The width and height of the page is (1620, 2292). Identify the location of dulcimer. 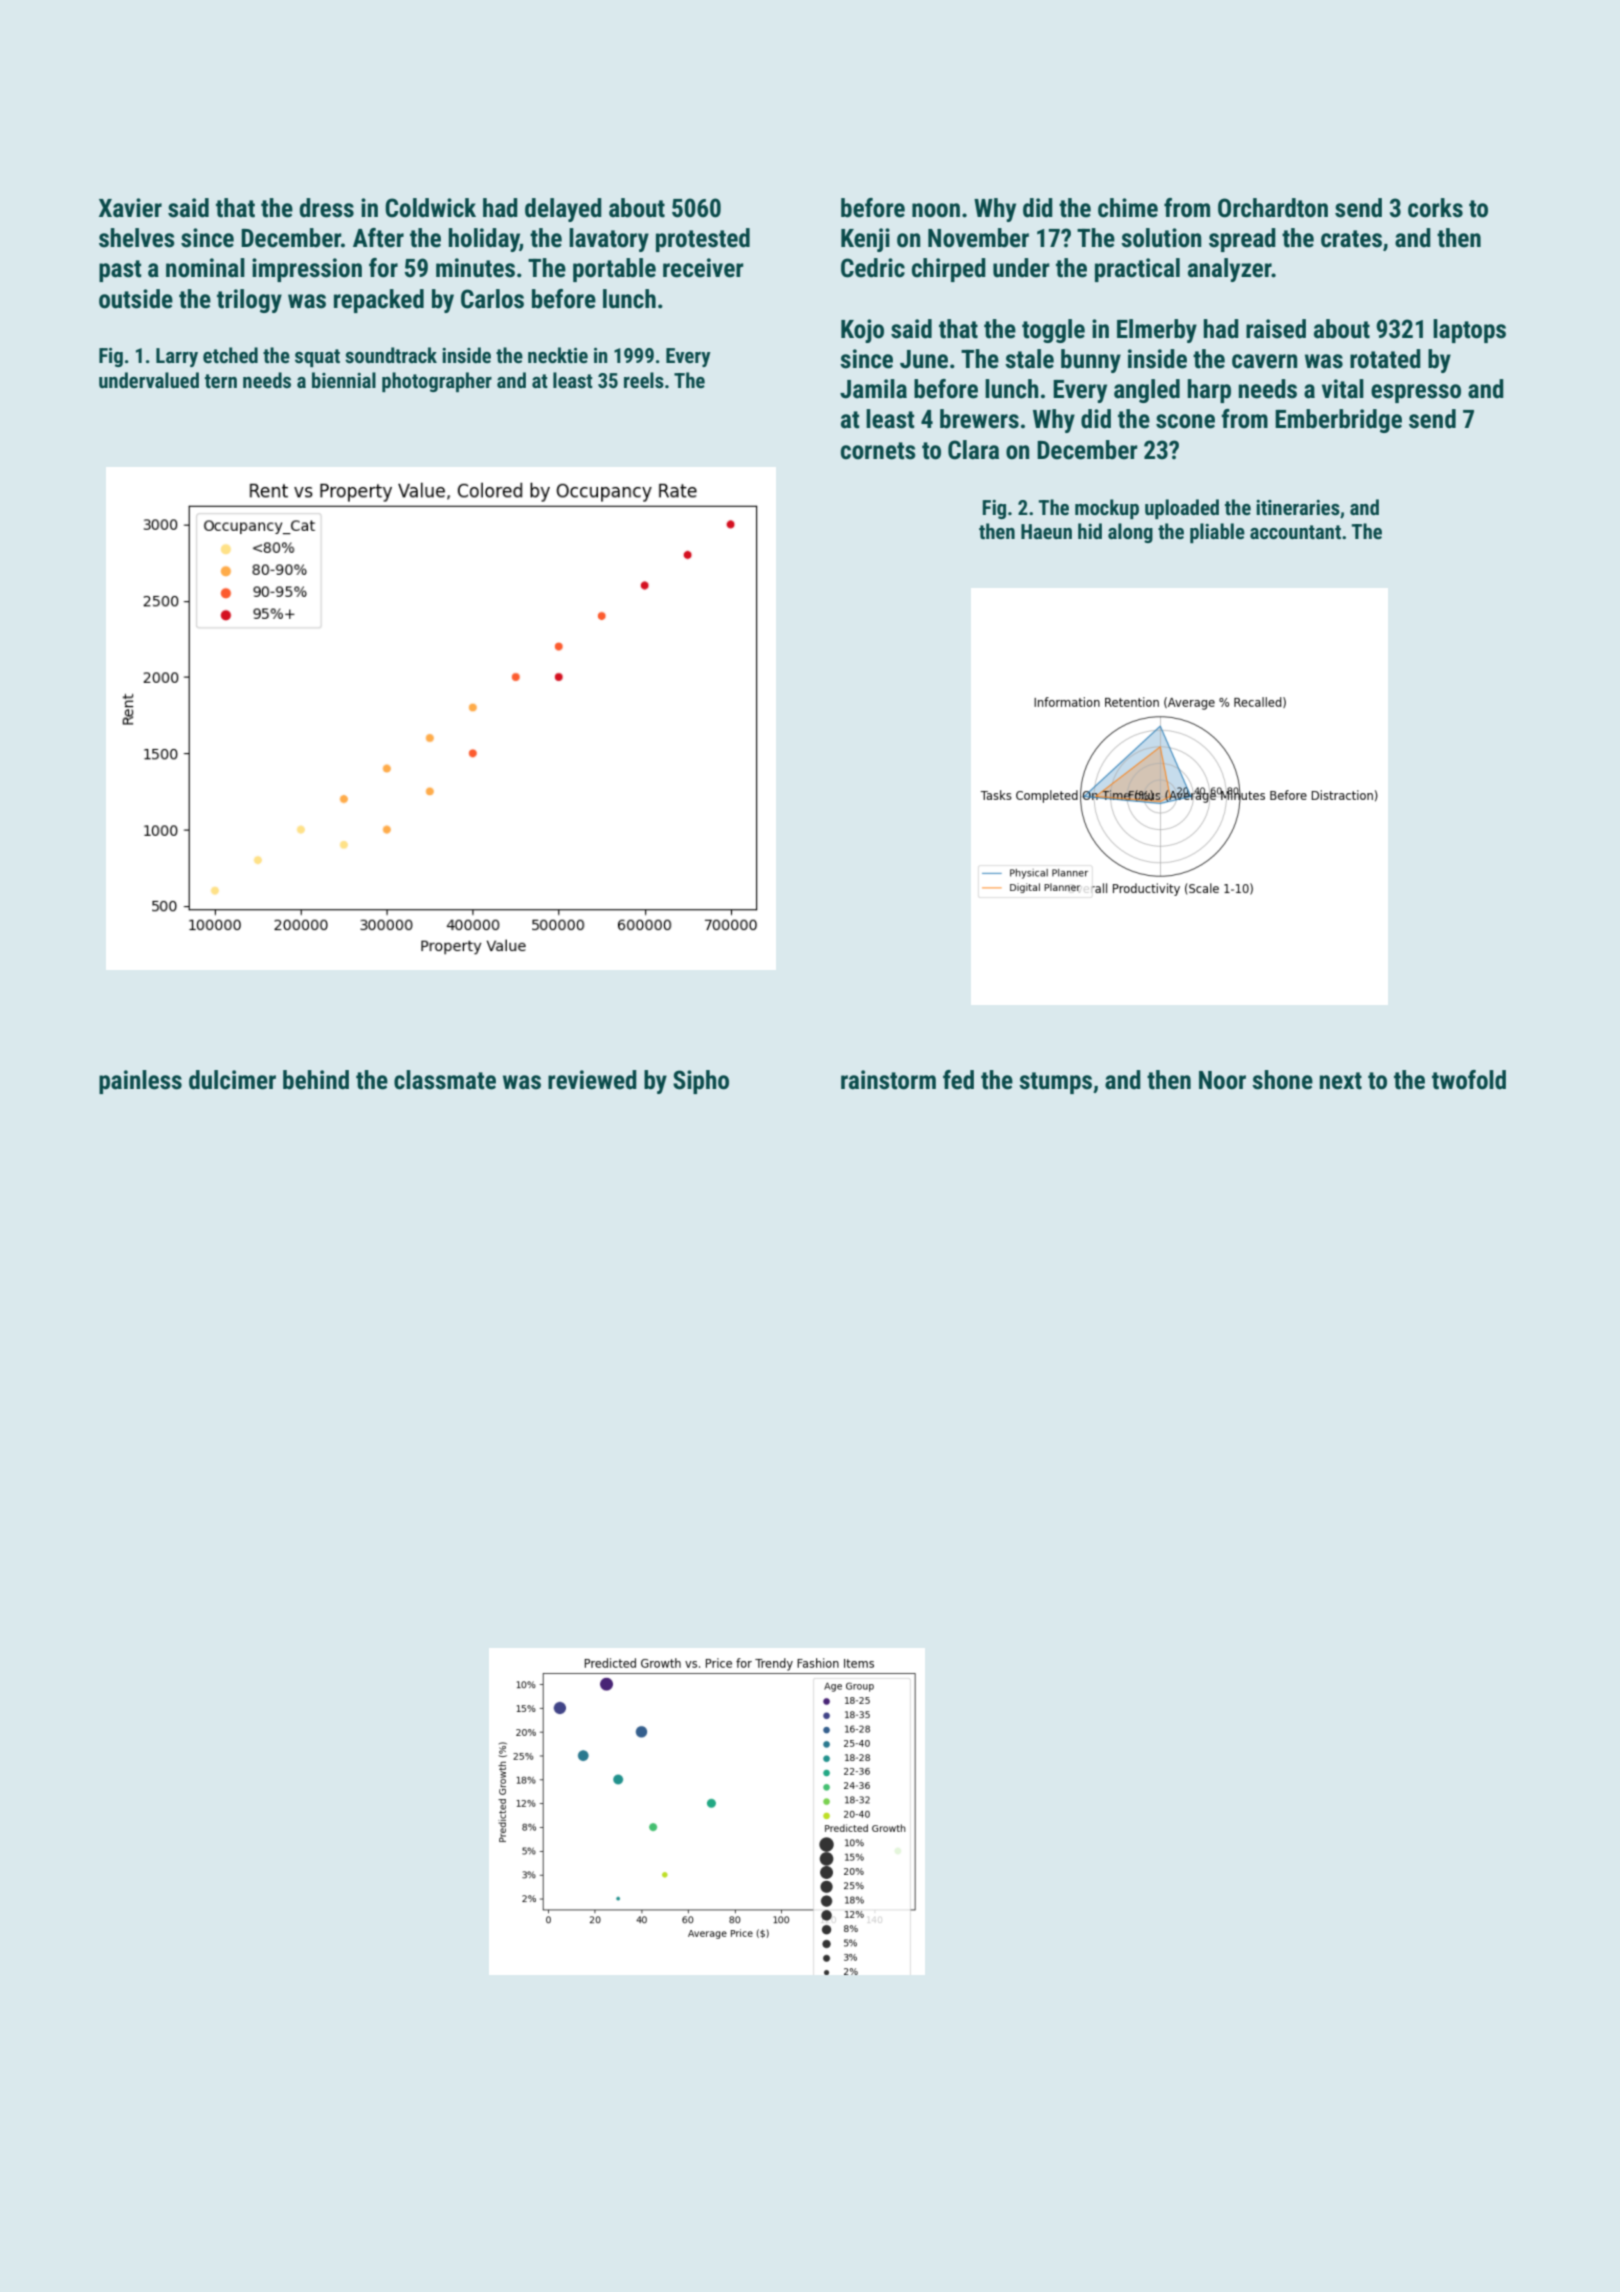
(232, 1080).
